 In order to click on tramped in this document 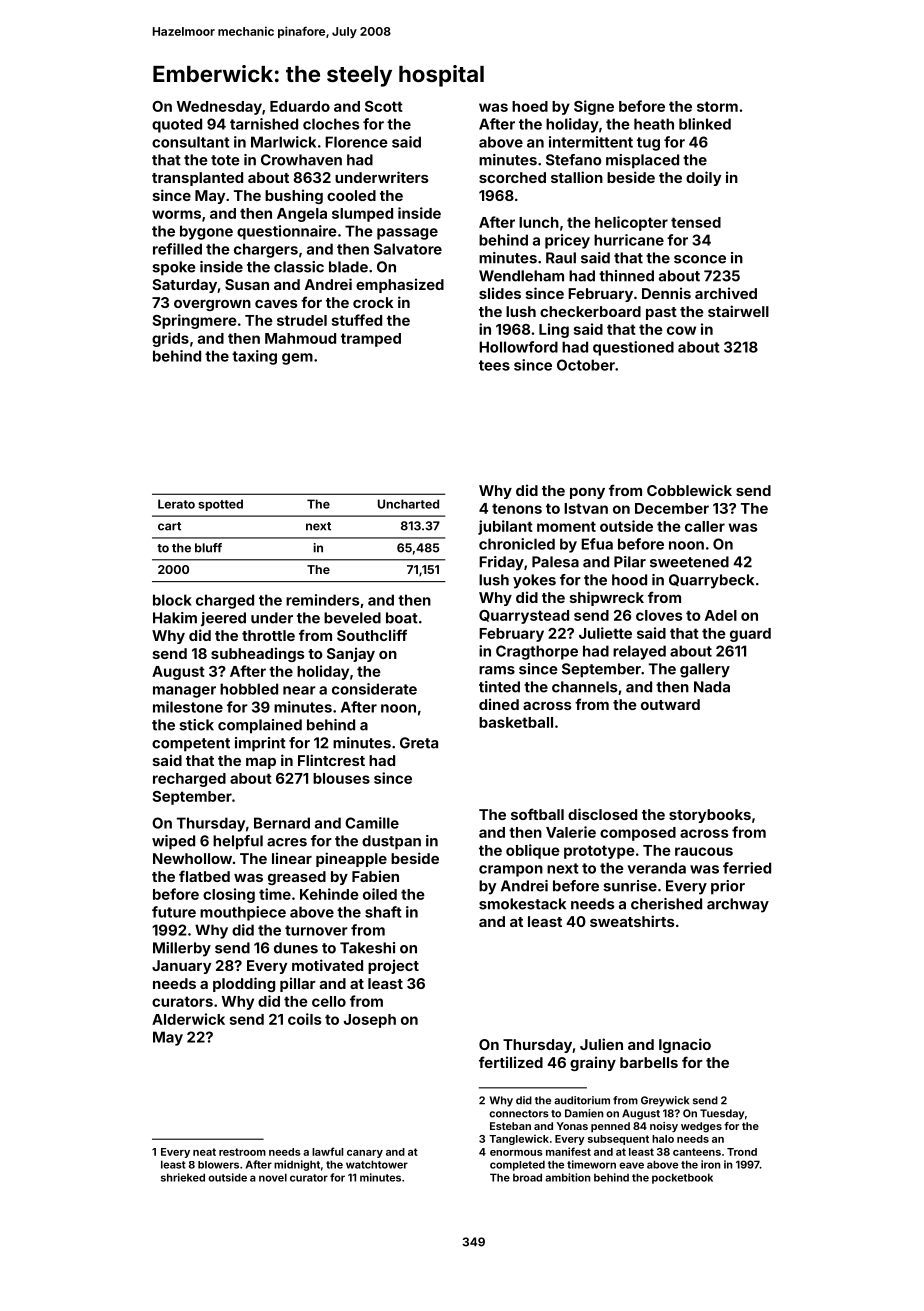, I will do `click(371, 340)`.
